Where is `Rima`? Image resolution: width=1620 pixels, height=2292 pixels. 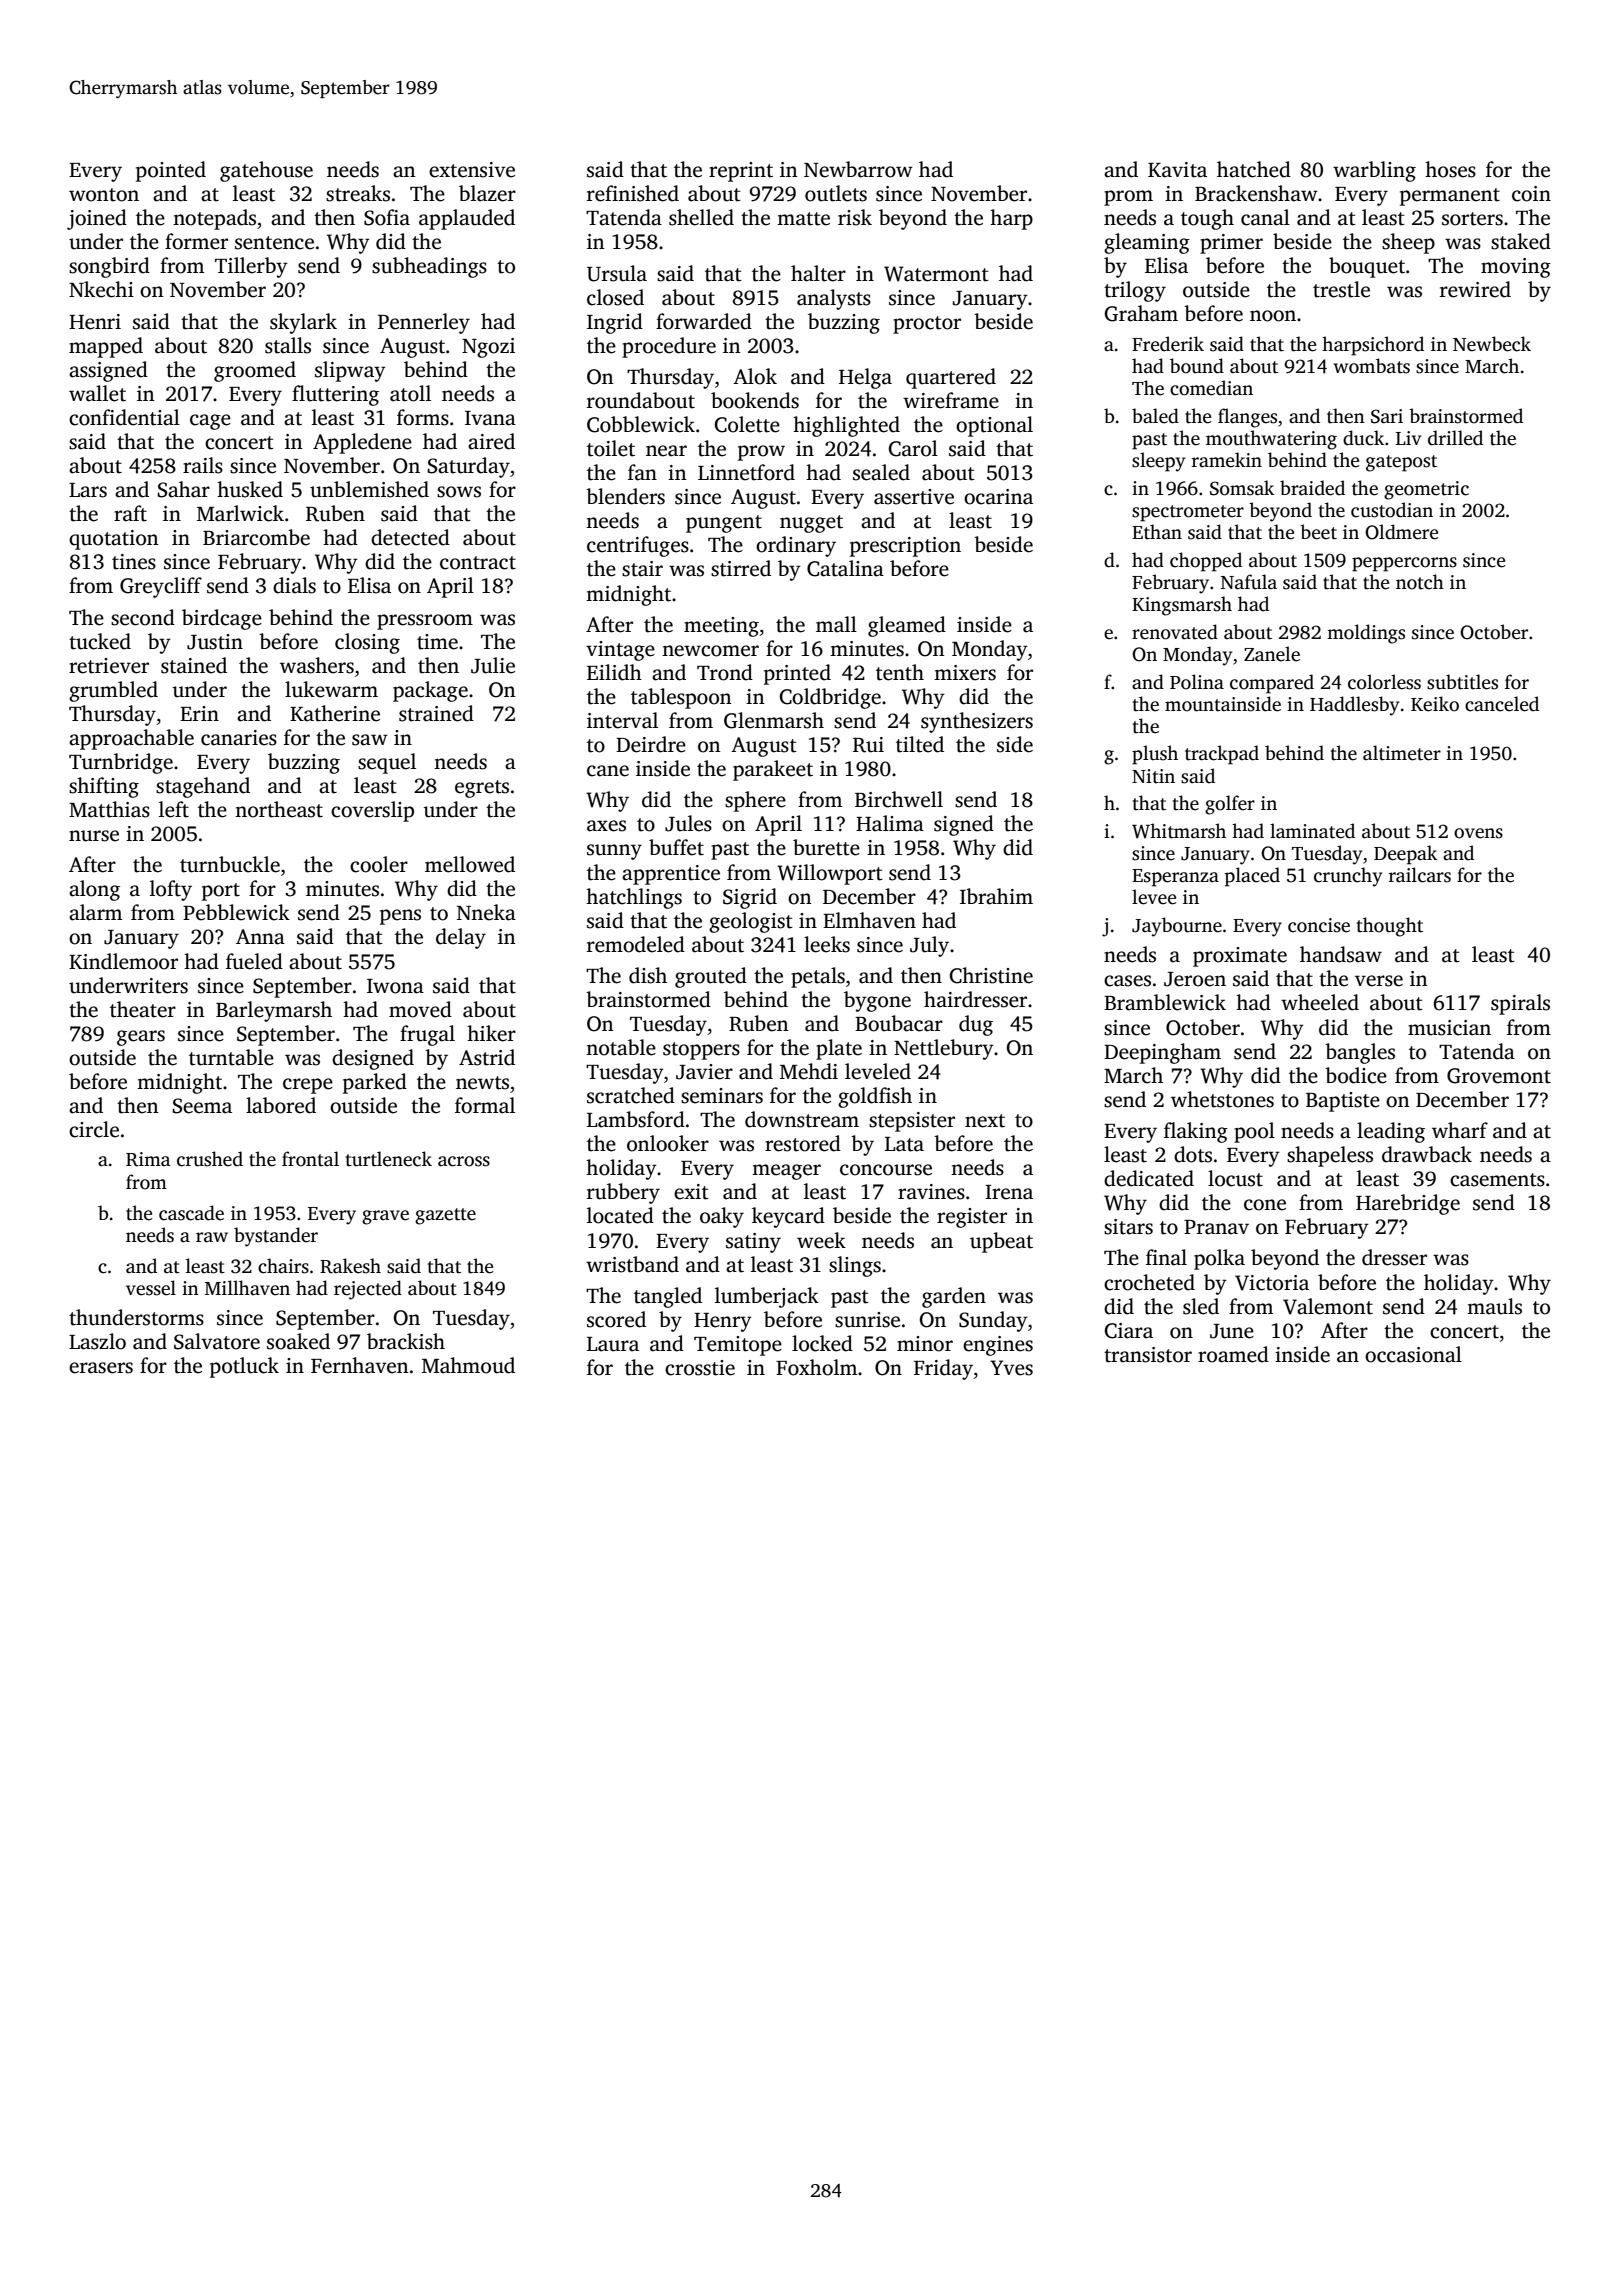
Rima is located at coordinates (148, 1159).
